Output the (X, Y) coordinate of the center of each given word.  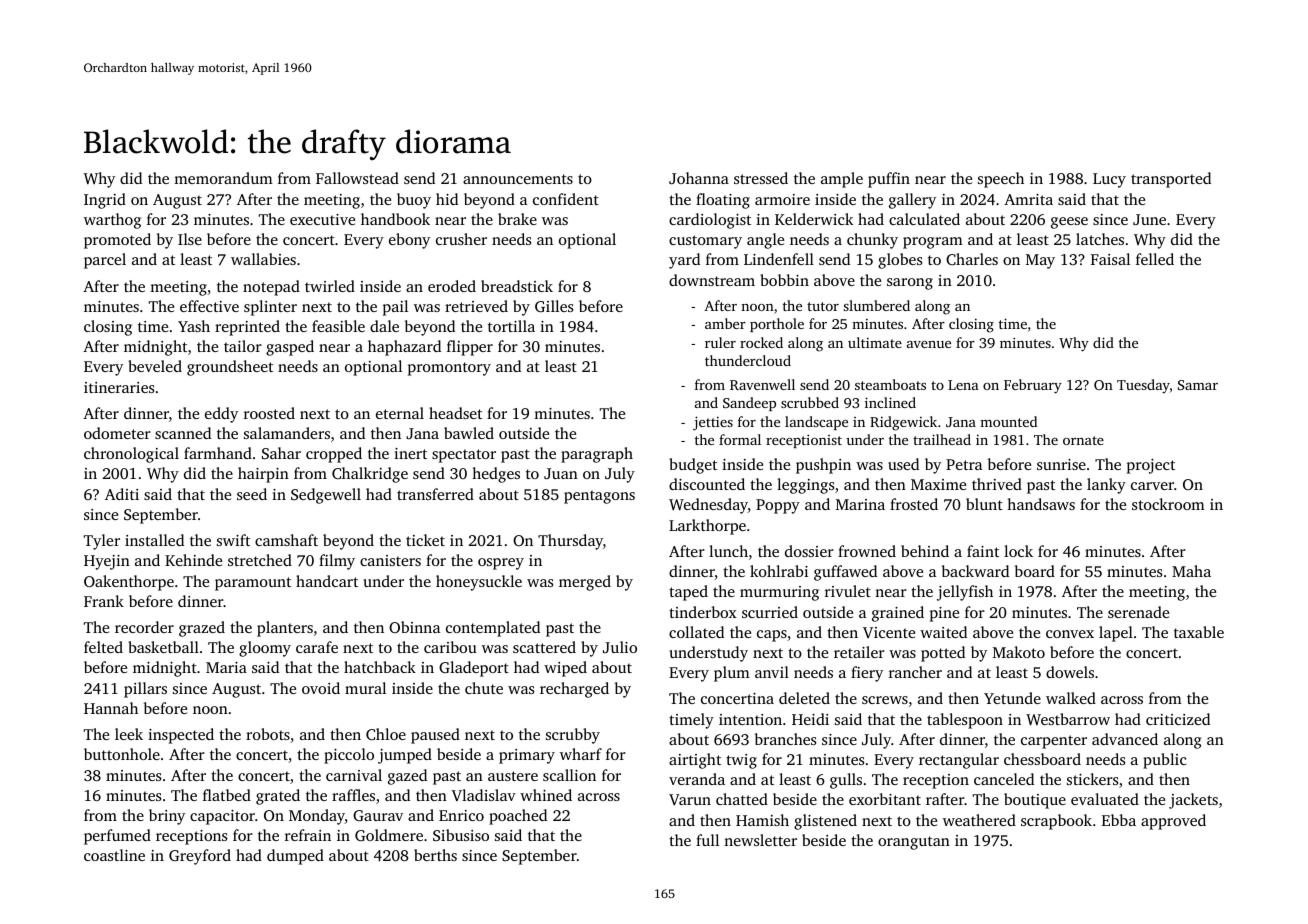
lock (1018, 551)
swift (233, 540)
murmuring (779, 593)
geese (1069, 223)
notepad (271, 288)
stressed (761, 178)
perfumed (117, 837)
